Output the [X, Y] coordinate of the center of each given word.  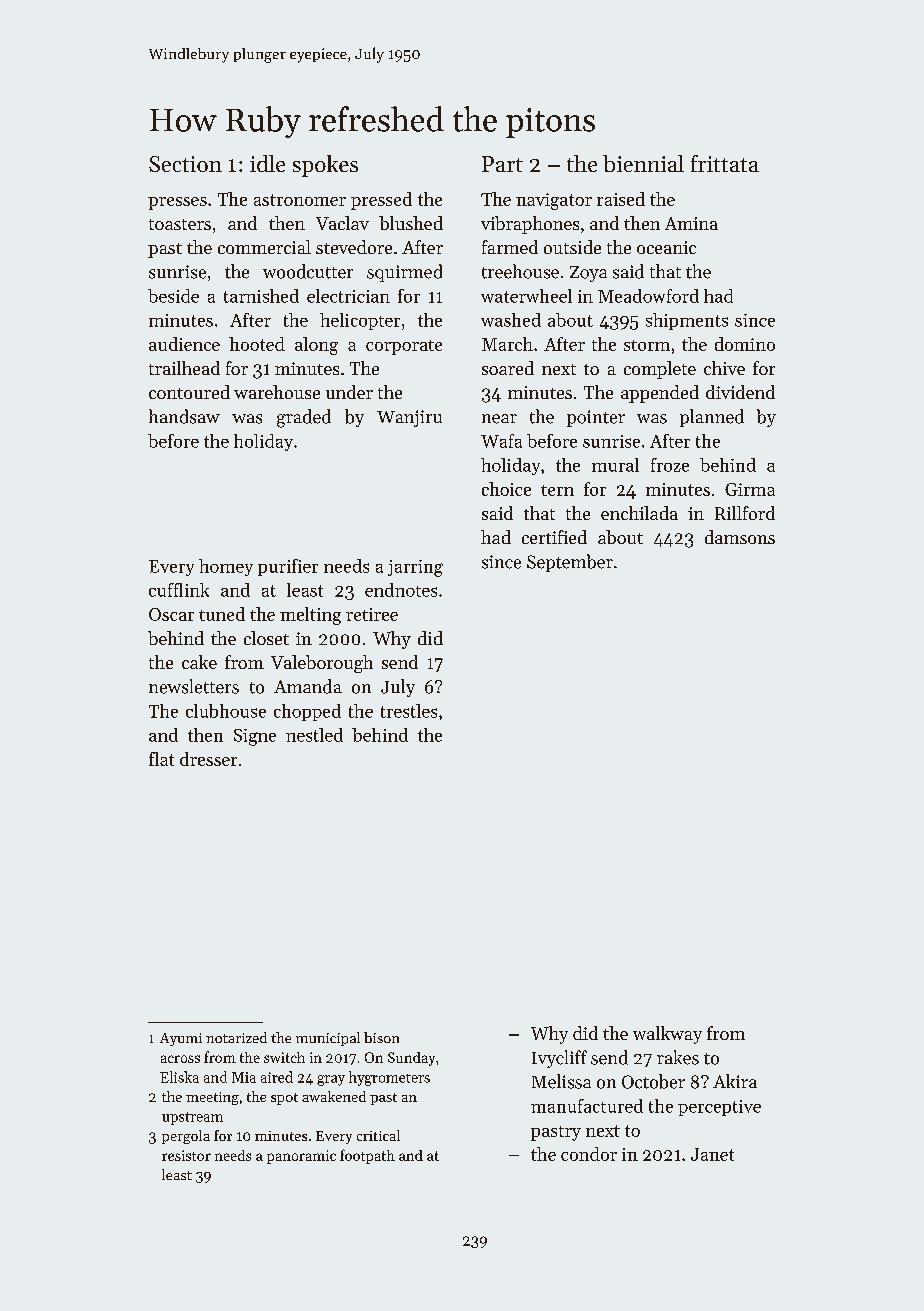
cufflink [179, 590]
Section [185, 164]
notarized [236, 1037]
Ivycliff [559, 1059]
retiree [372, 614]
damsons [740, 537]
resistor [186, 1155]
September [570, 563]
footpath [367, 1156]
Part [502, 164]
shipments [687, 321]
